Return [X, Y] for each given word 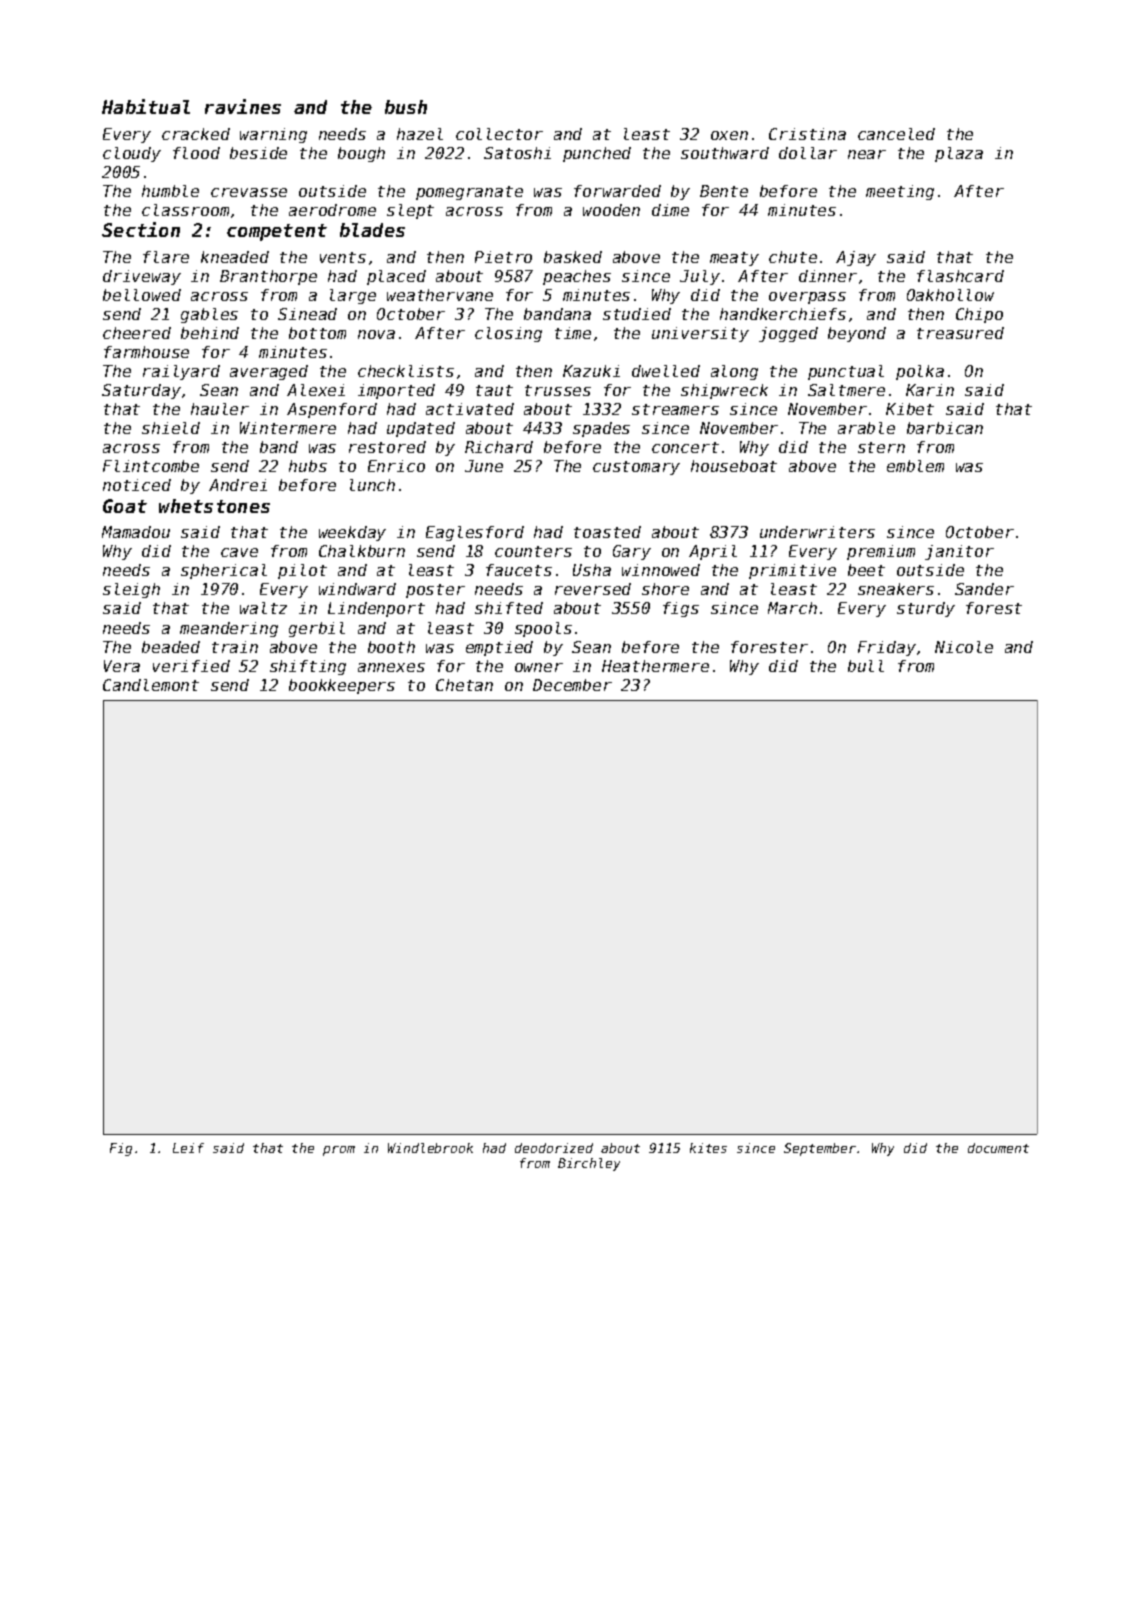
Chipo [979, 315]
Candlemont [151, 685]
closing [508, 334]
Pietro [503, 257]
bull [866, 666]
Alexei [316, 390]
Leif [188, 1148]
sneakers [896, 589]
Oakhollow [950, 295]
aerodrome [332, 210]
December [572, 685]
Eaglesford [475, 533]
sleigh [131, 590]
